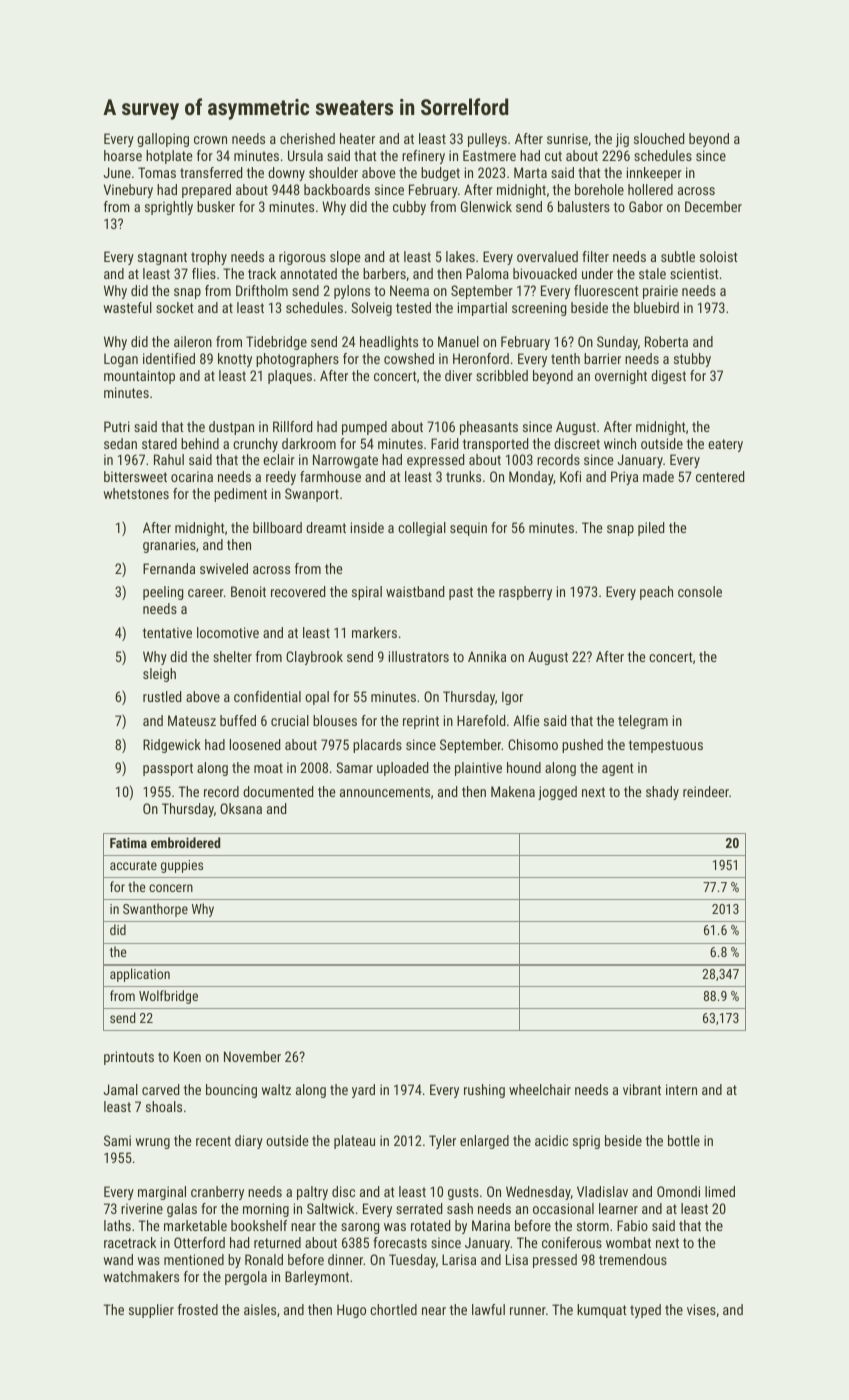 This screenshot has width=849, height=1400. Describe the element at coordinates (260, 1309) in the screenshot. I see `aisles` at that location.
